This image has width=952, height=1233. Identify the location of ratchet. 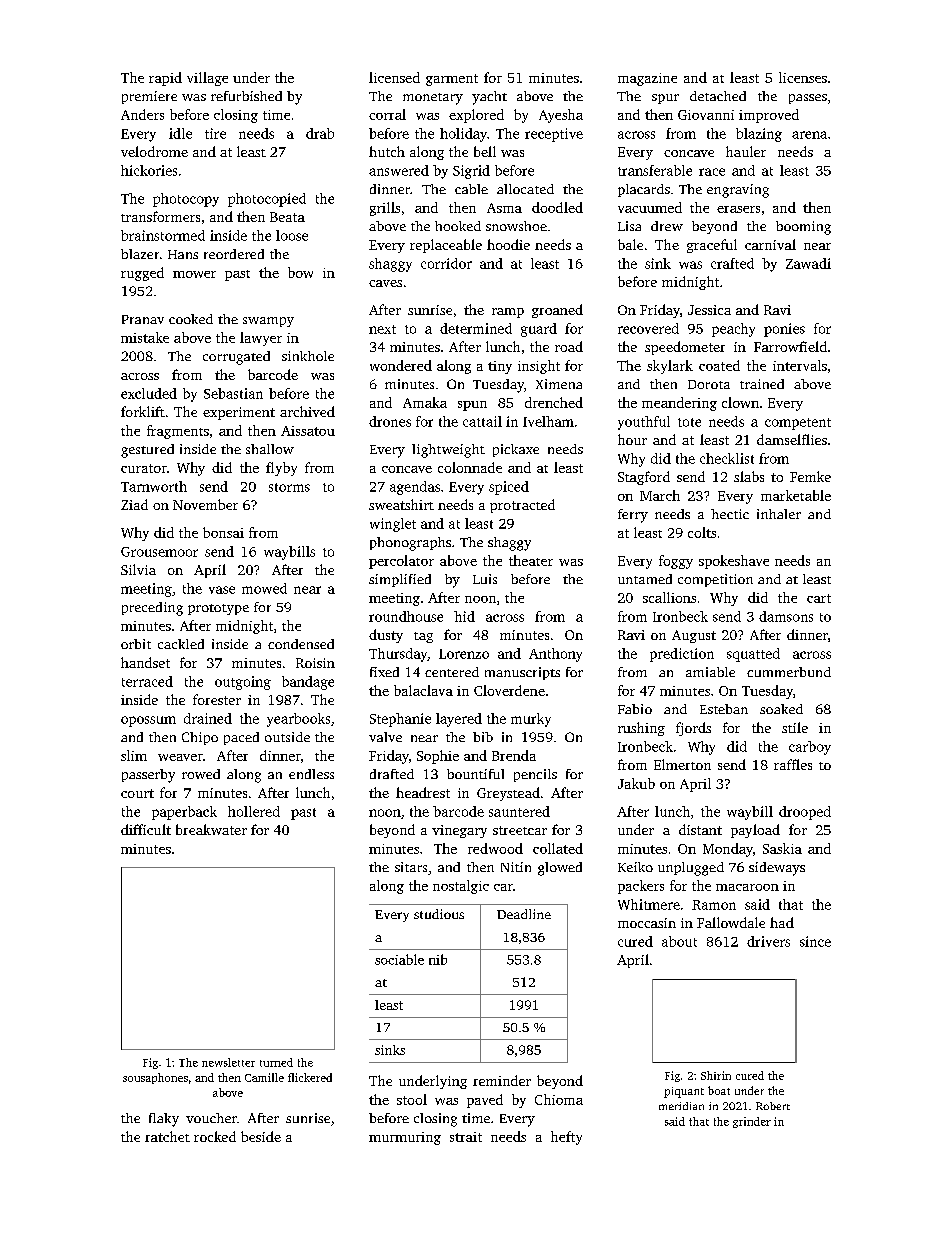
(167, 1136).
